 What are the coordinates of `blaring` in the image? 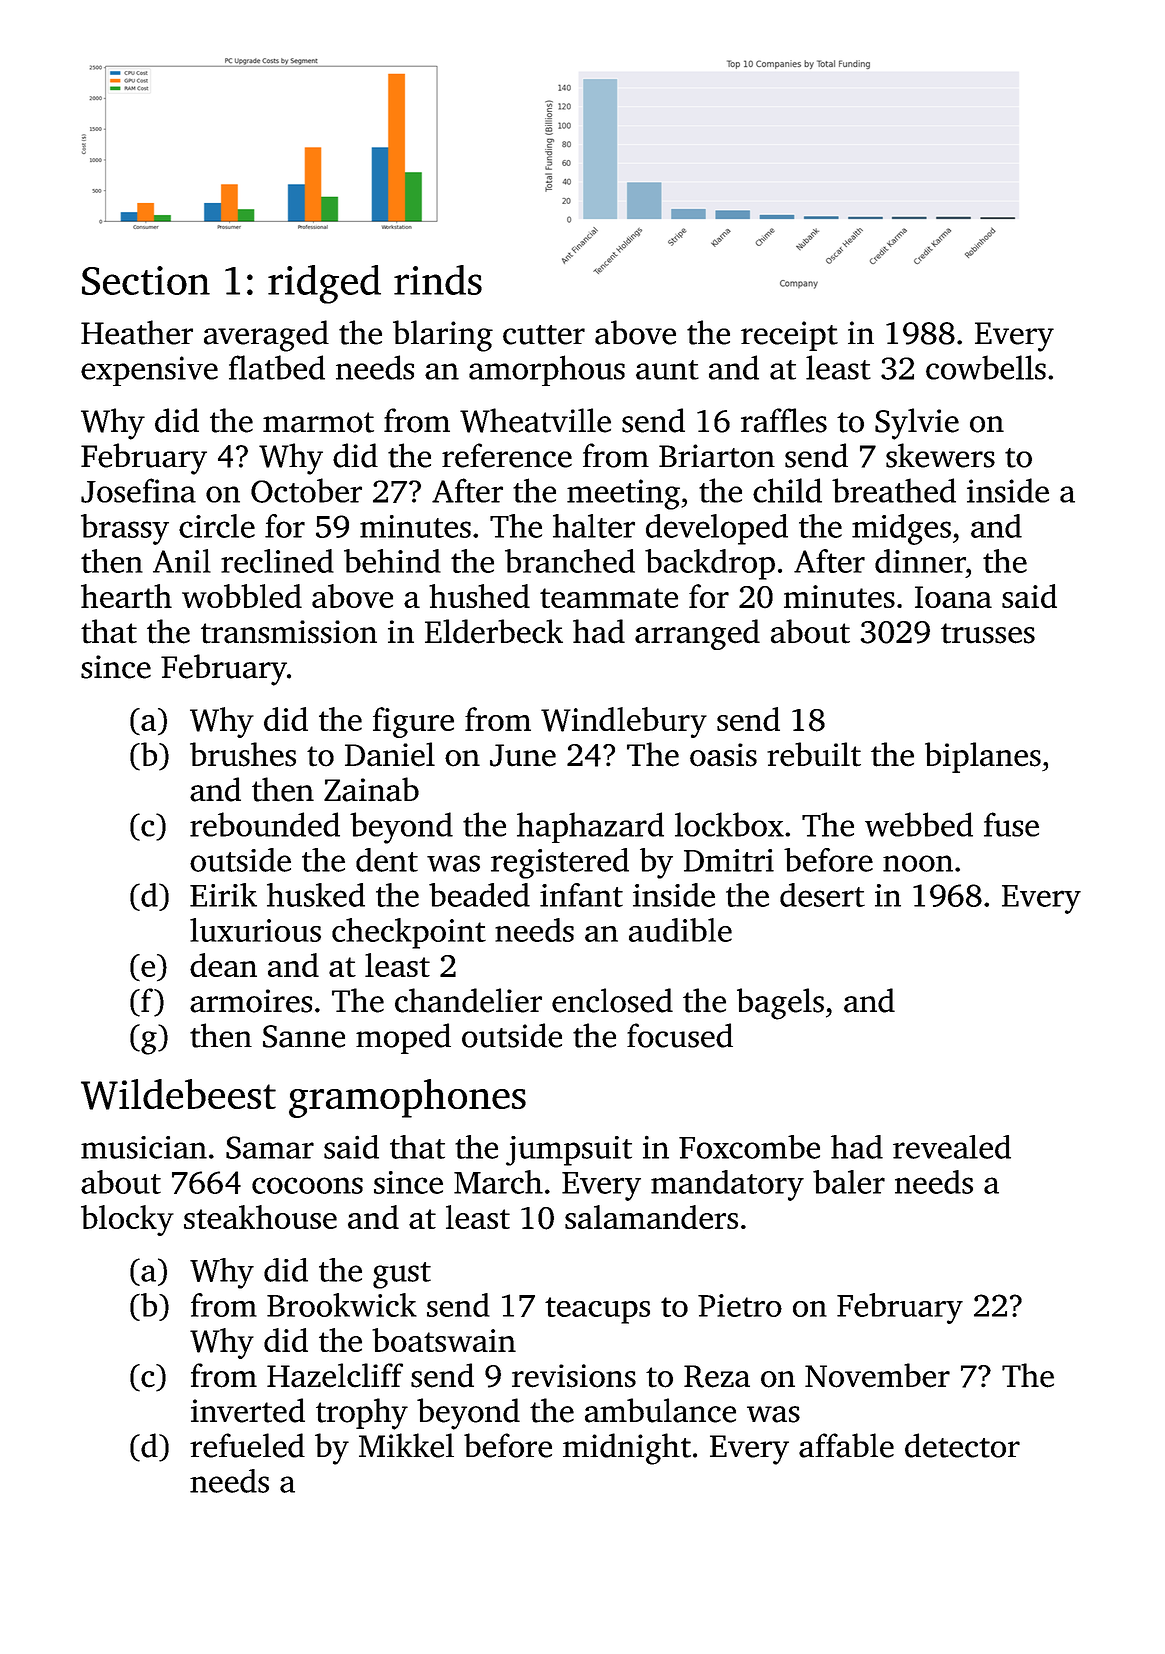 It's located at (443, 336).
